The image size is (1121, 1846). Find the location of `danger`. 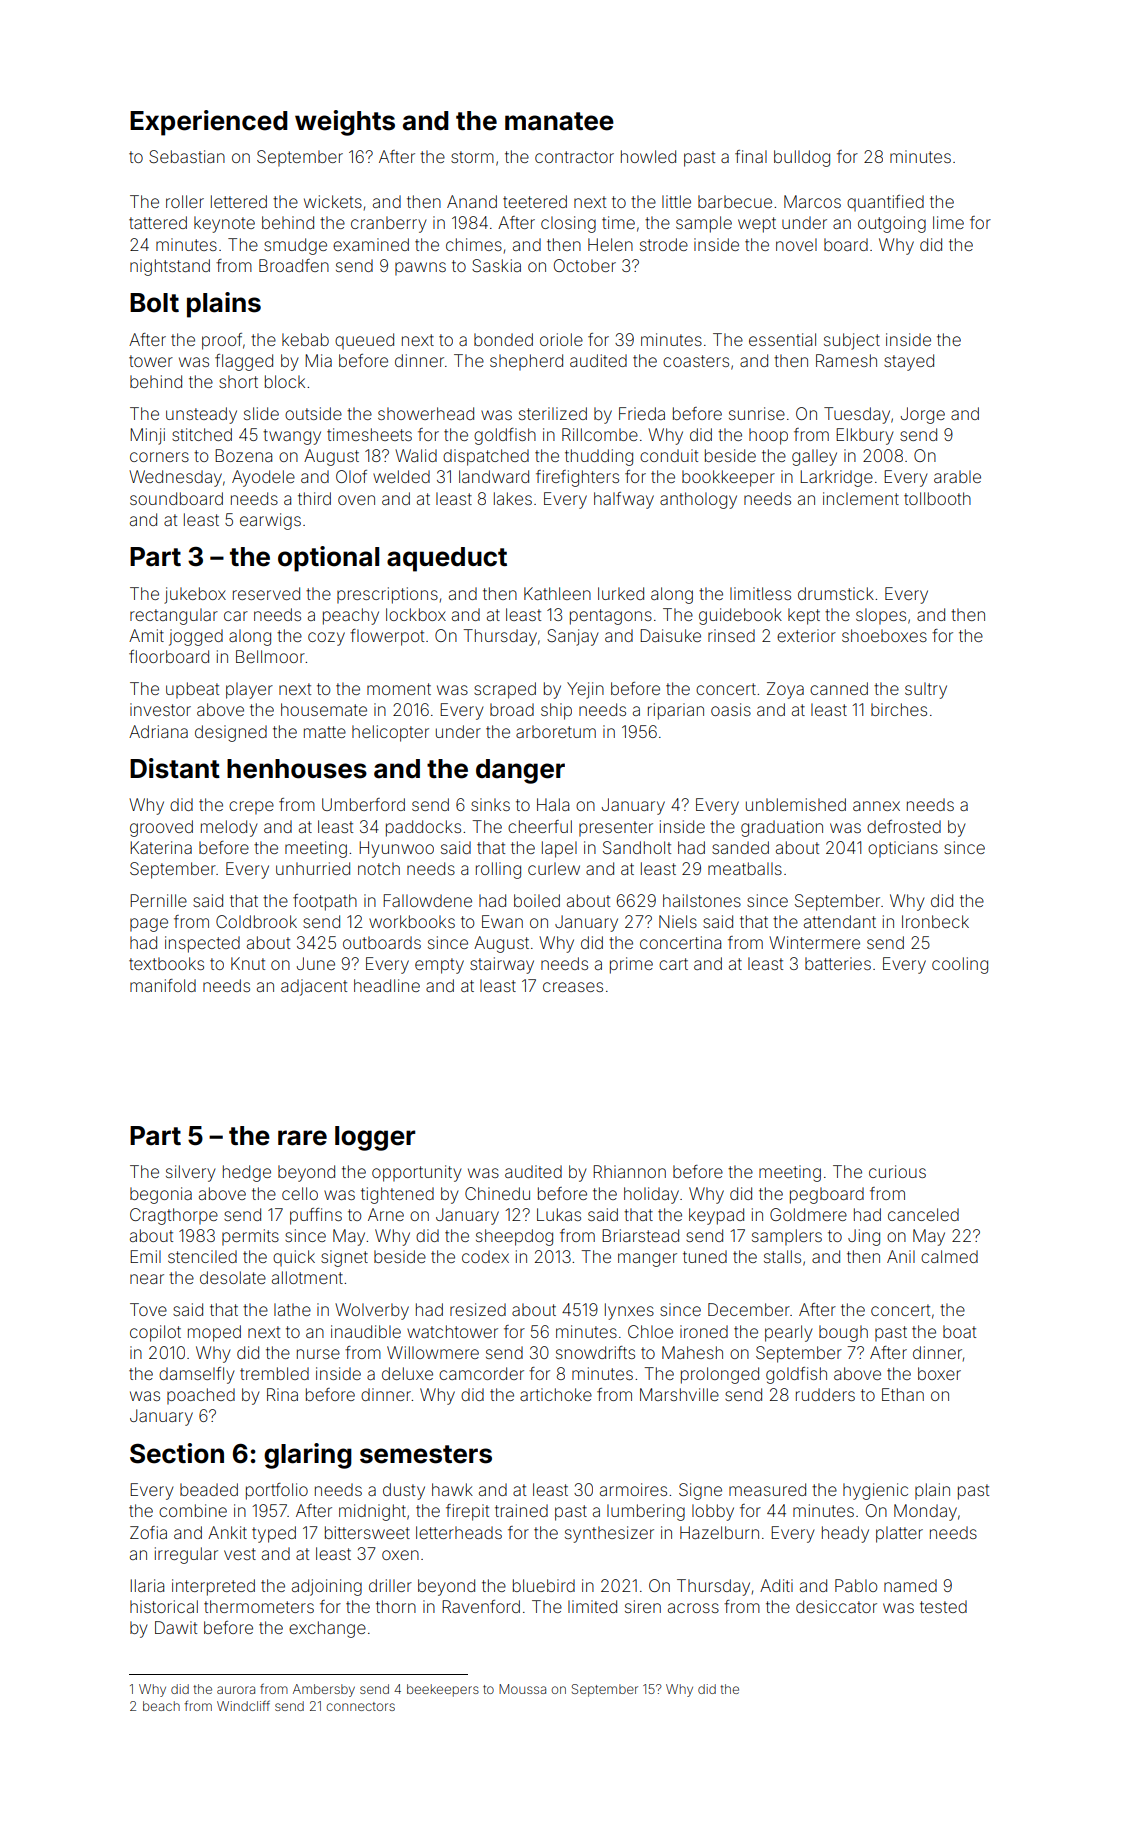

danger is located at coordinates (520, 771).
